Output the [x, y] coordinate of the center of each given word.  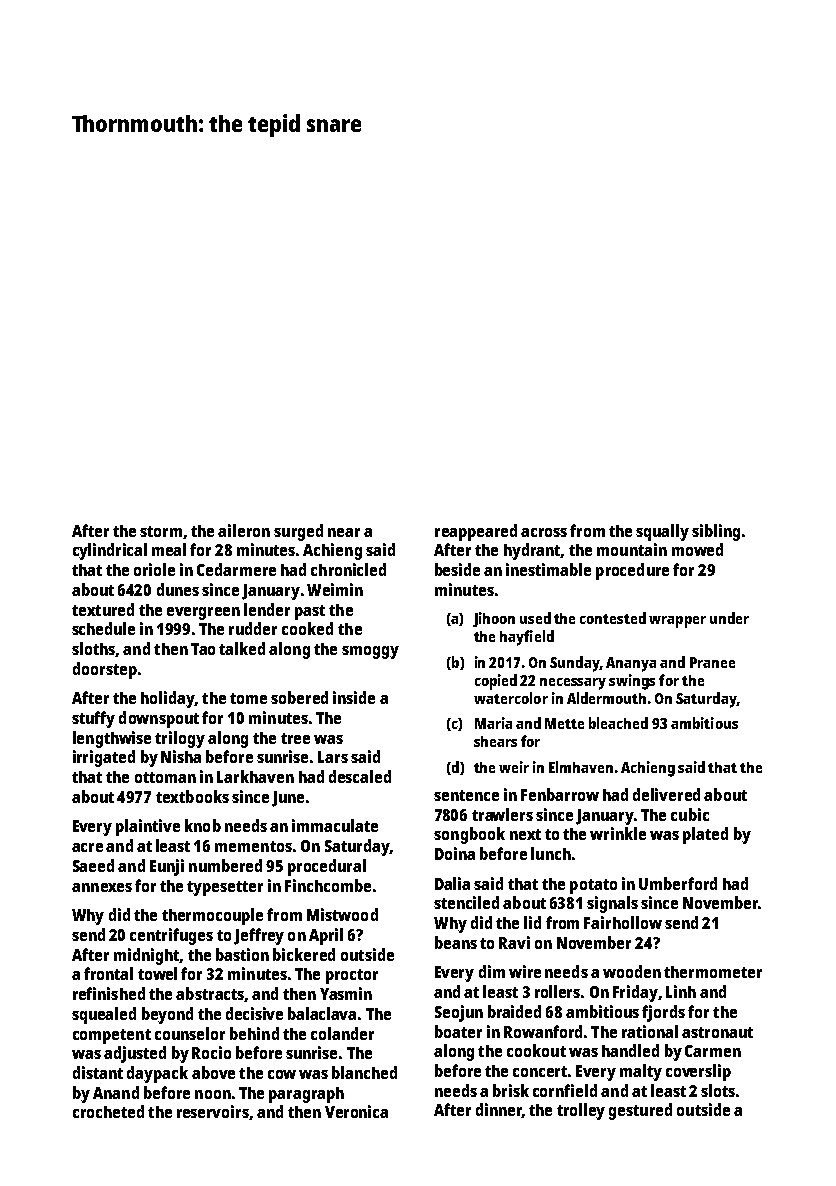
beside [457, 569]
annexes [102, 887]
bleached [618, 723]
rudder [253, 628]
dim [492, 971]
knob [203, 825]
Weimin [335, 589]
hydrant [532, 551]
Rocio [211, 1052]
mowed [697, 549]
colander [342, 1033]
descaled [360, 776]
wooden [632, 971]
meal [169, 549]
